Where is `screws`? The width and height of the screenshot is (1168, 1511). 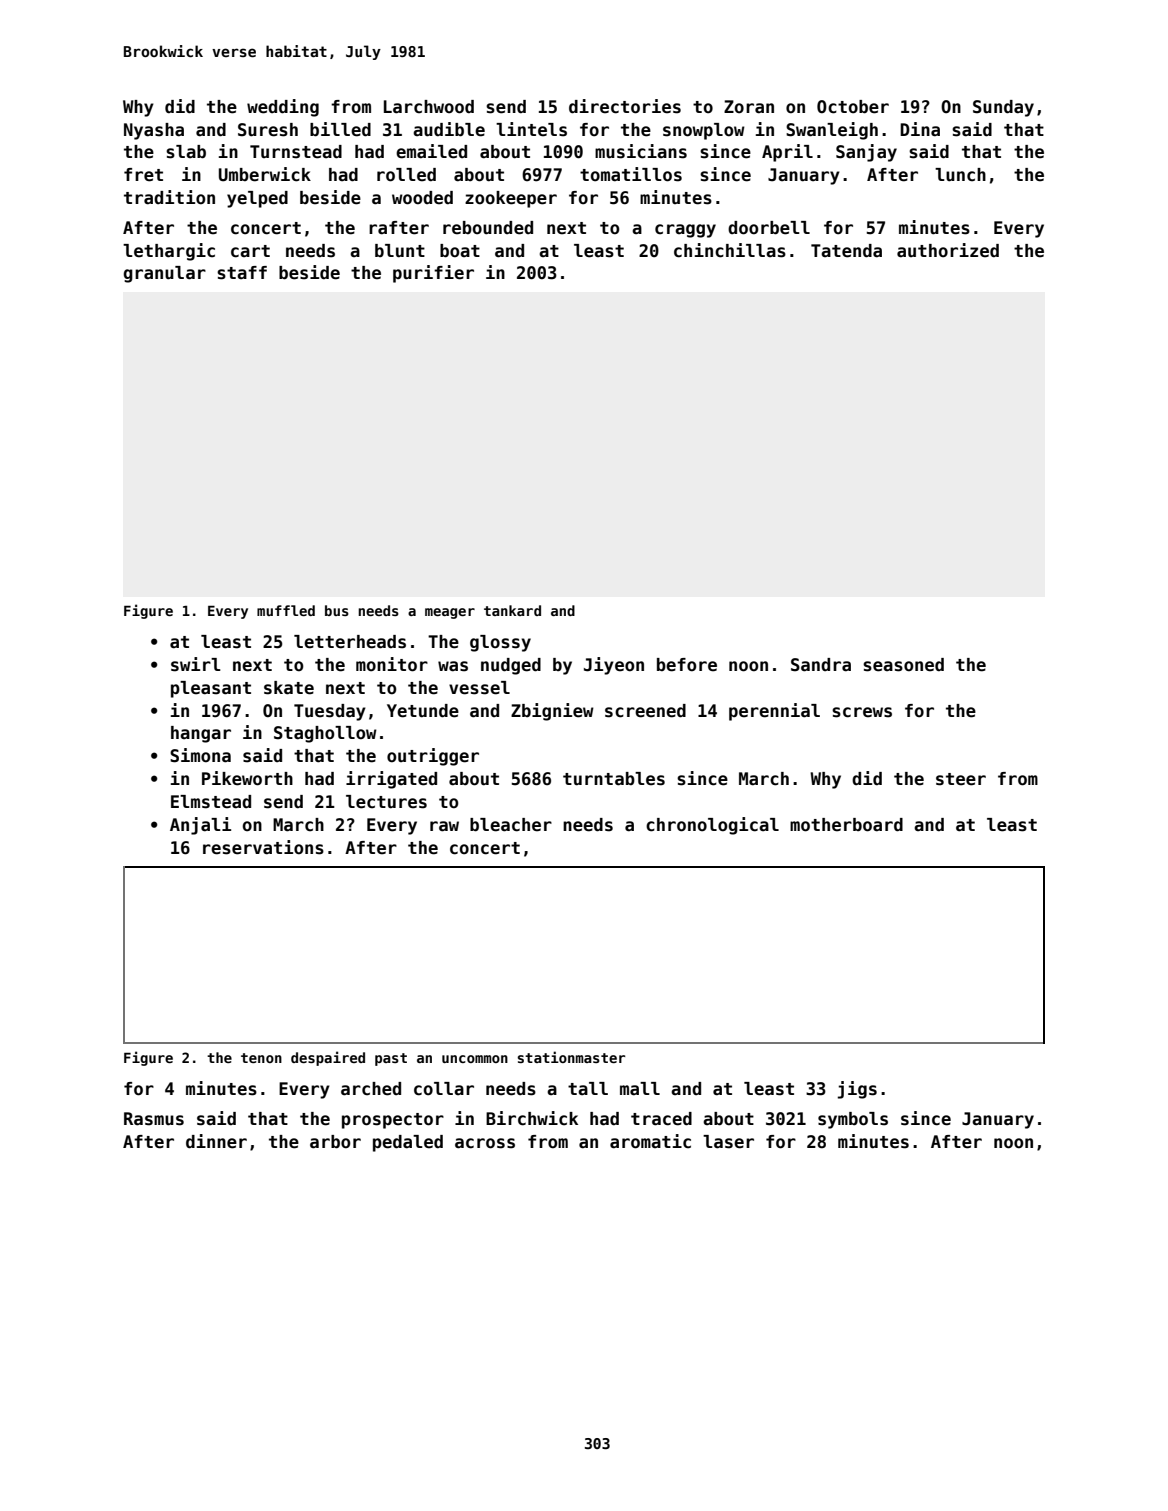 screws is located at coordinates (862, 712).
